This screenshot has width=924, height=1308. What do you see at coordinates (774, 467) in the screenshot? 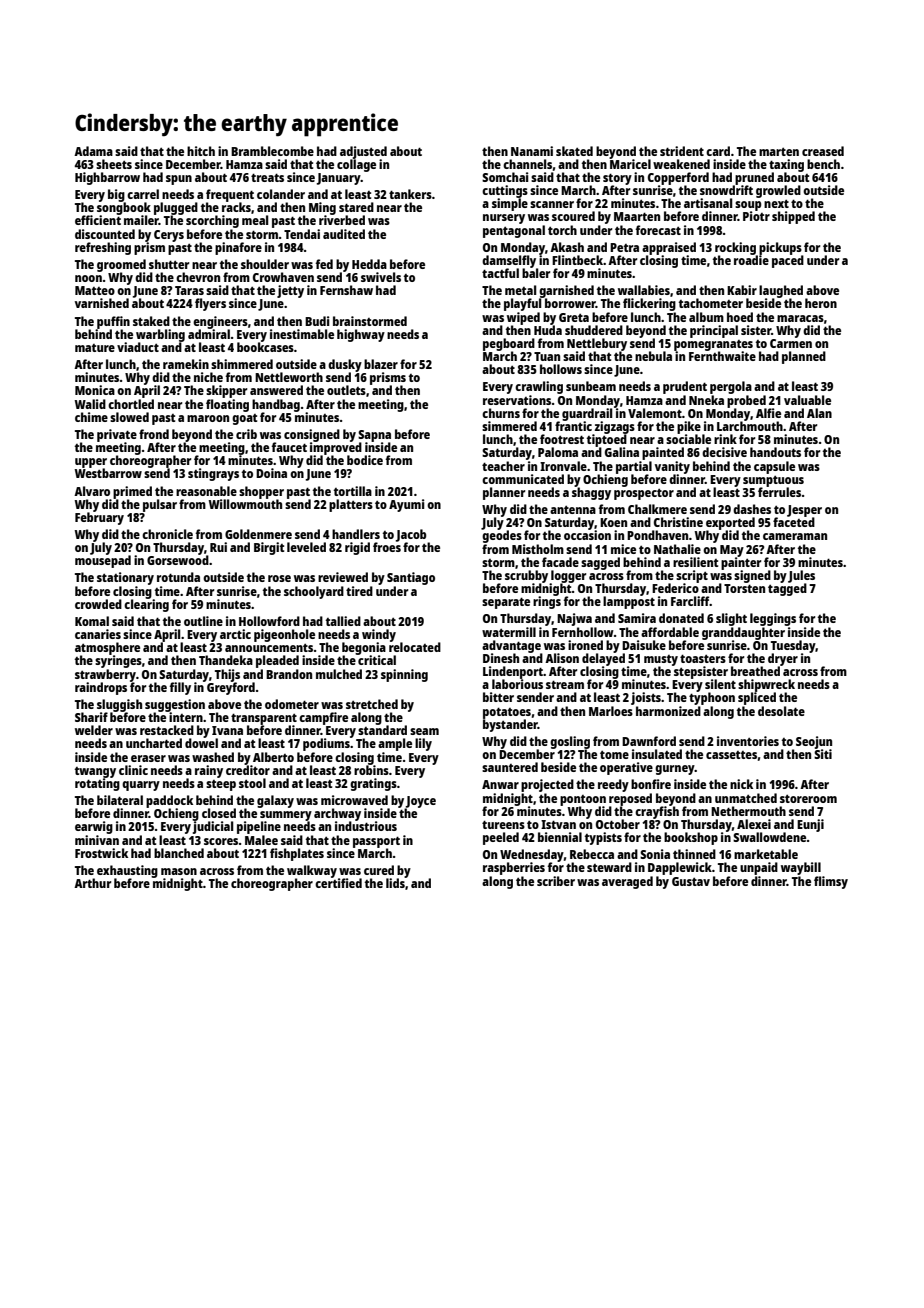
I see `capsule` at bounding box center [774, 467].
